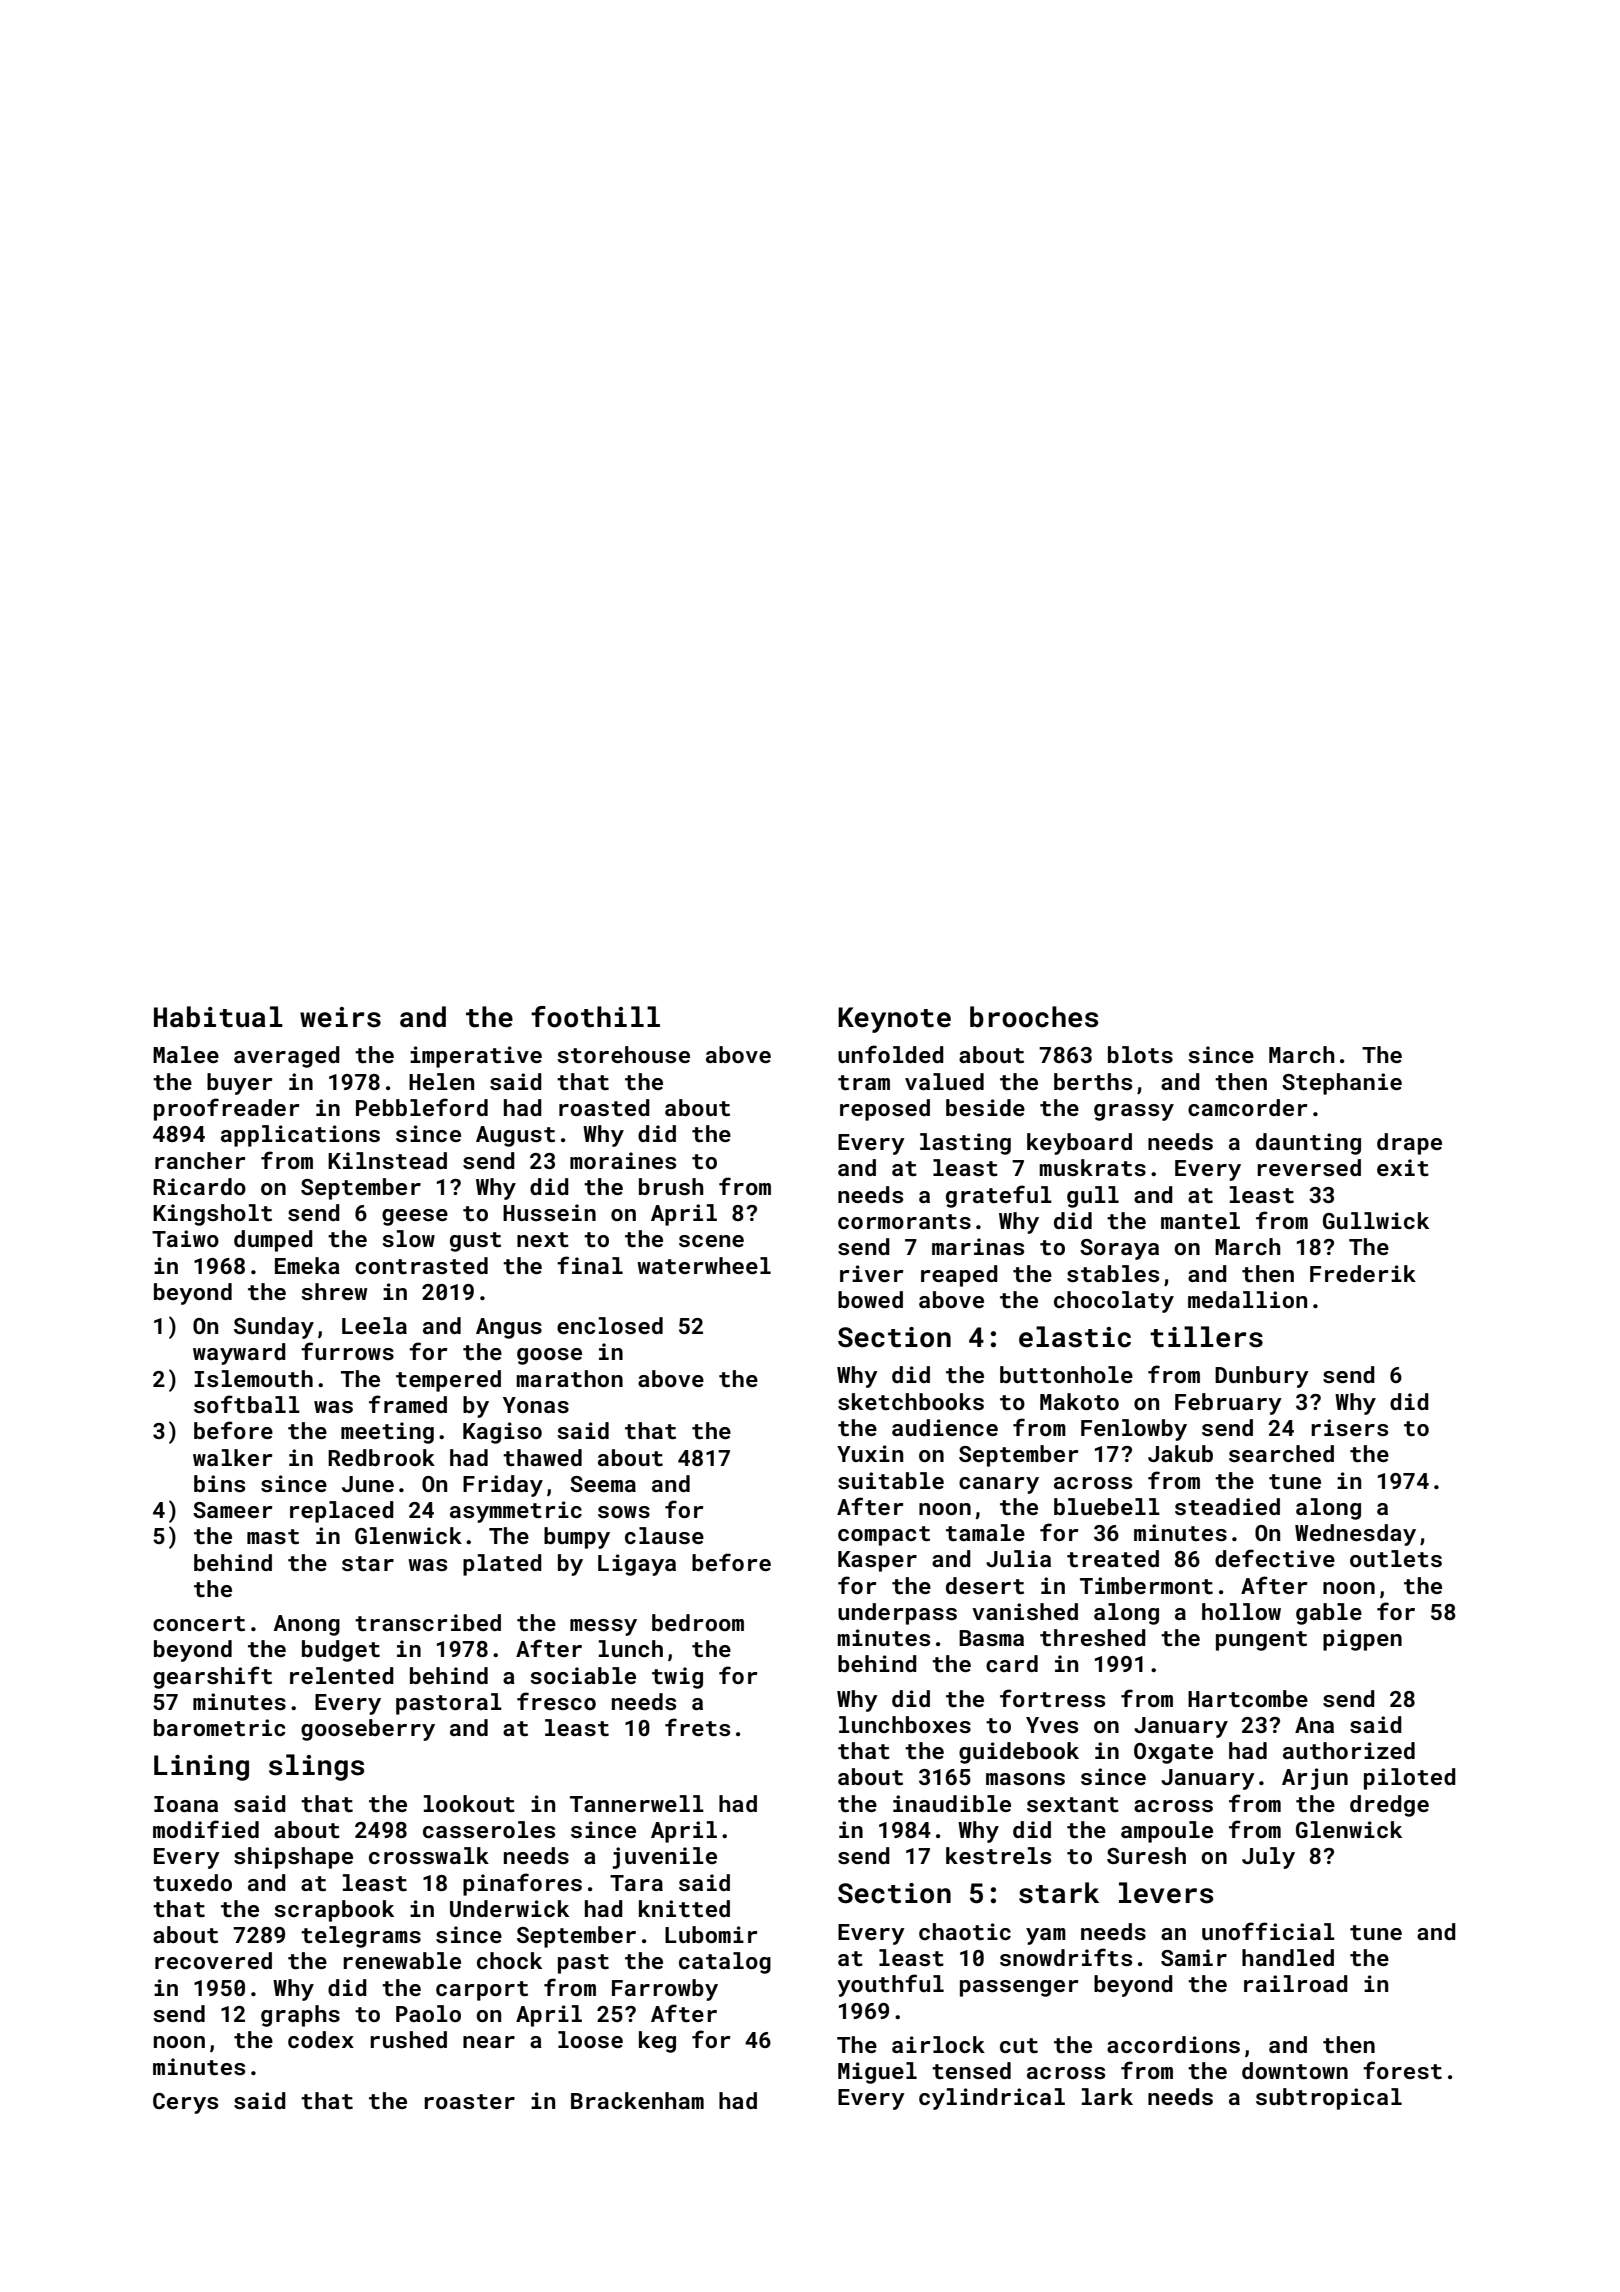 The image size is (1620, 2292). What do you see at coordinates (1409, 1144) in the image?
I see `drape` at bounding box center [1409, 1144].
